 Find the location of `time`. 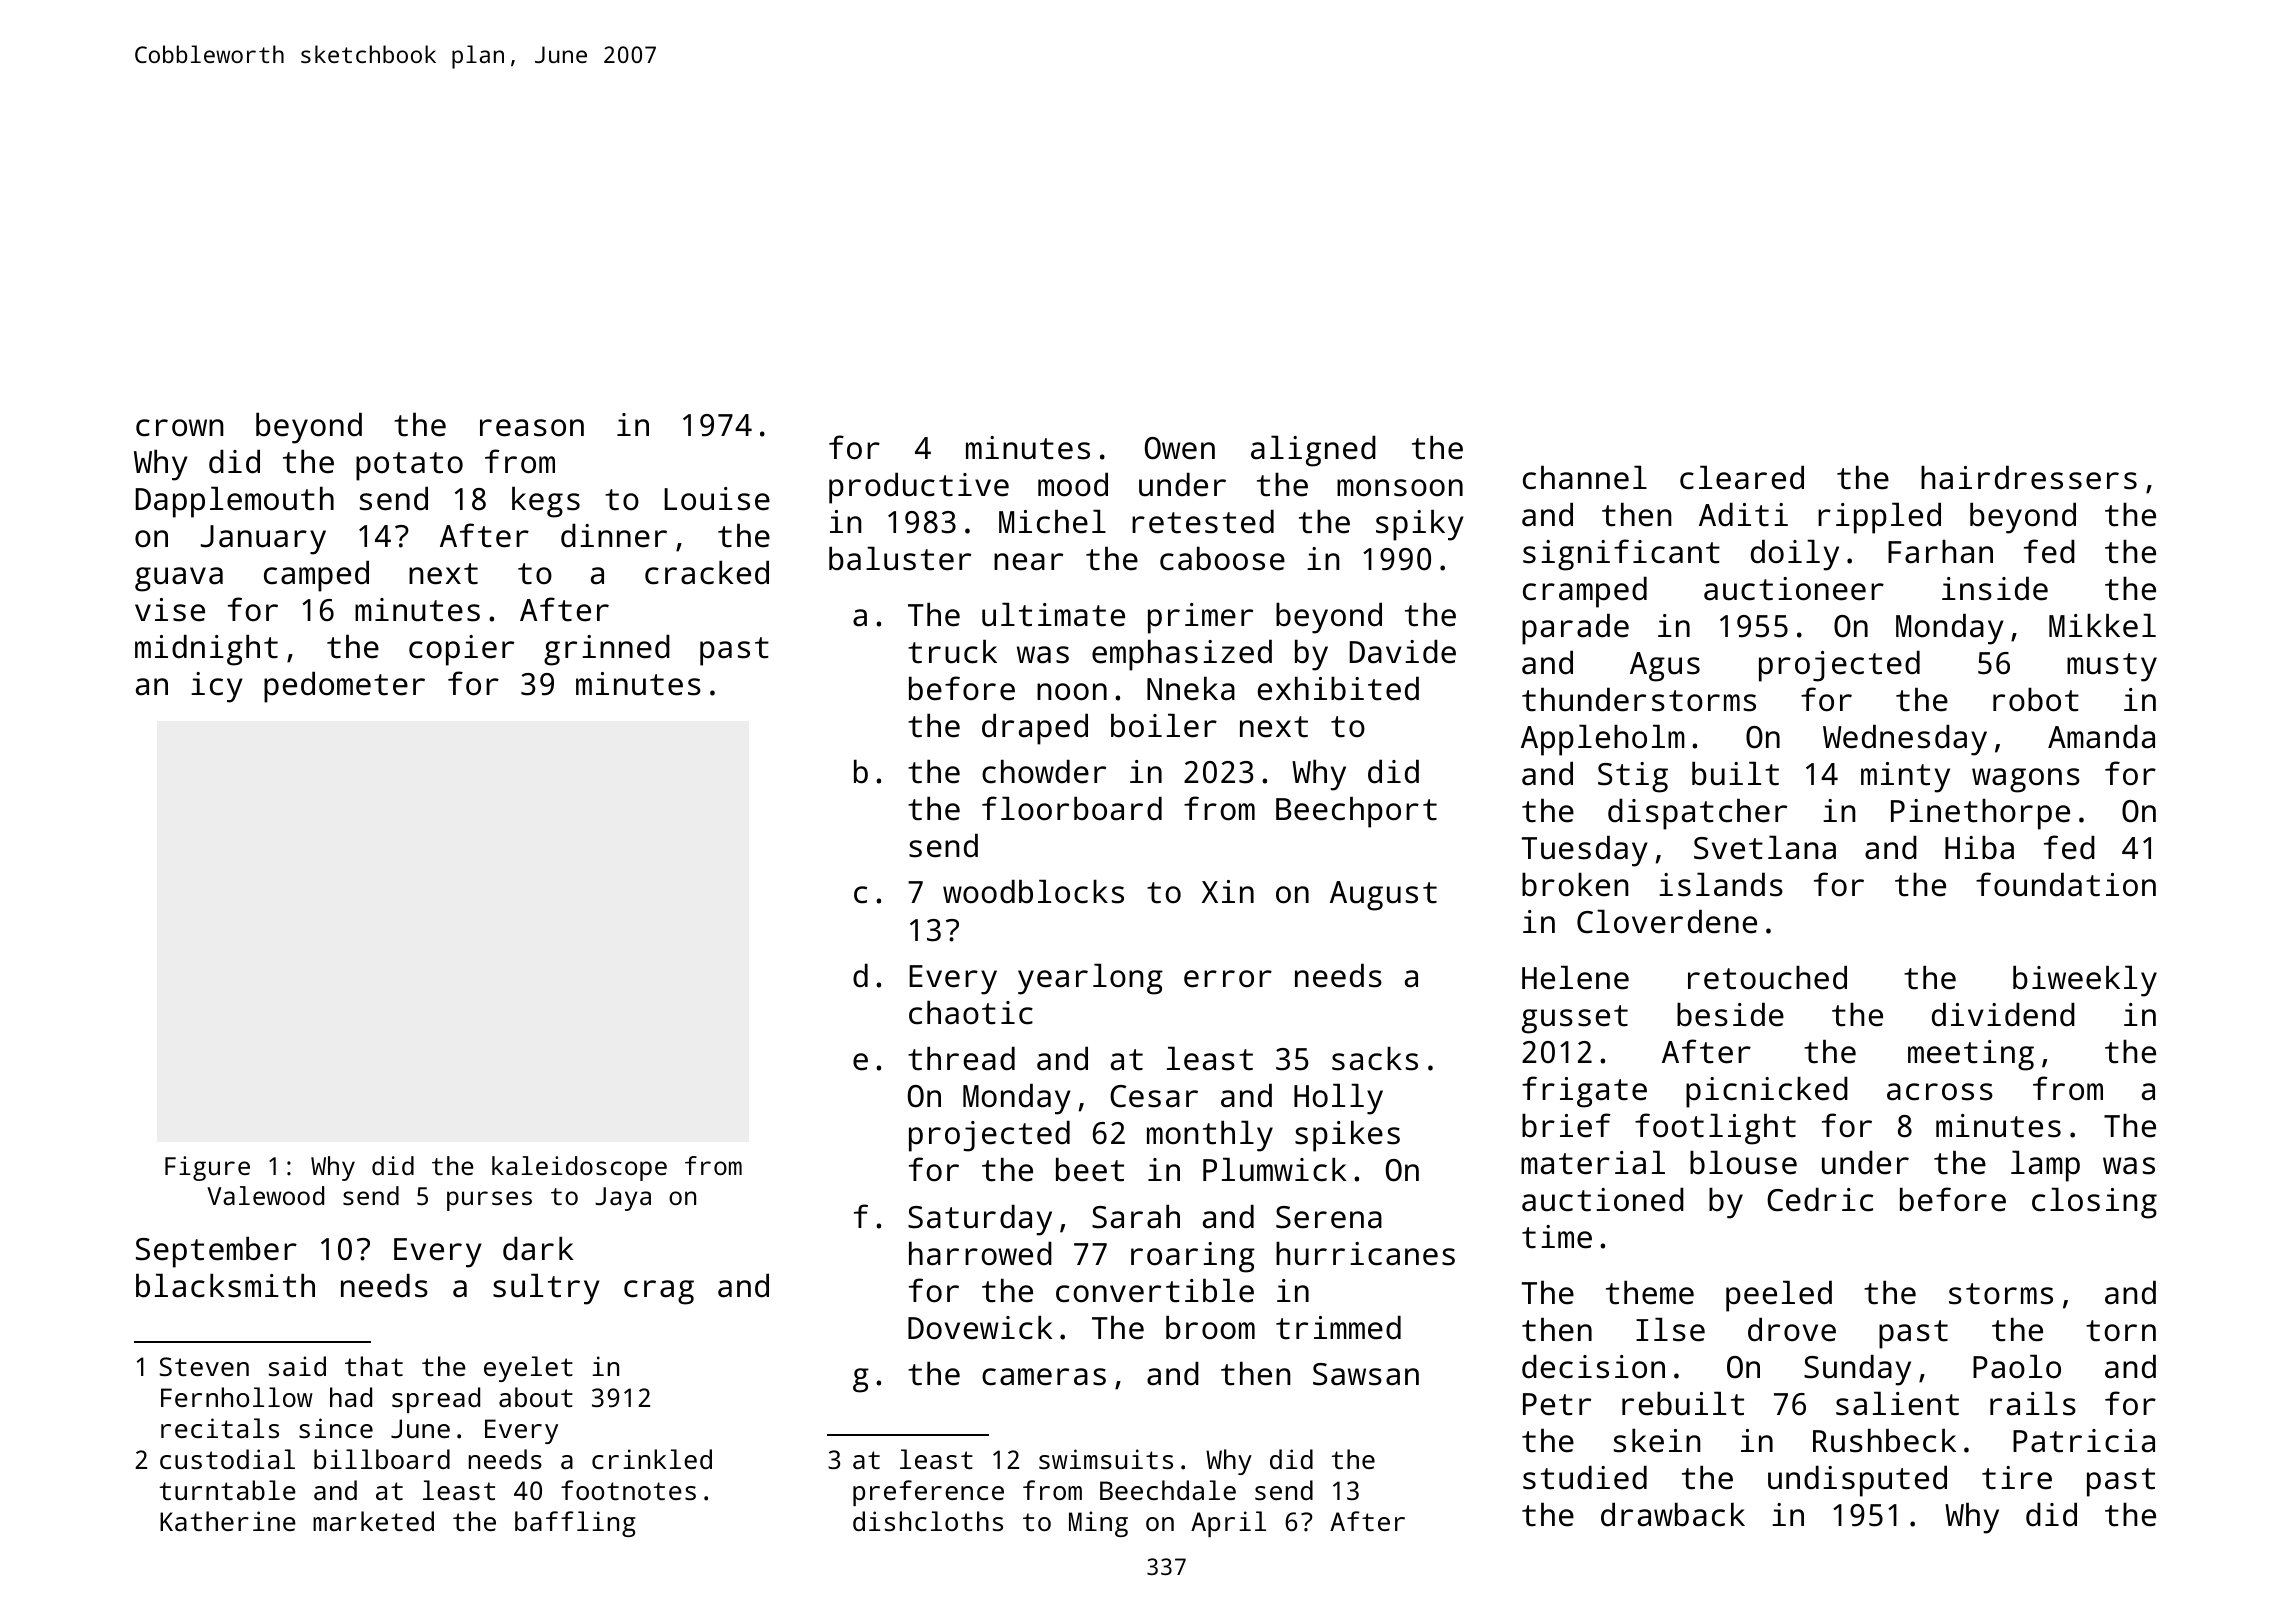

time is located at coordinates (1557, 1237).
